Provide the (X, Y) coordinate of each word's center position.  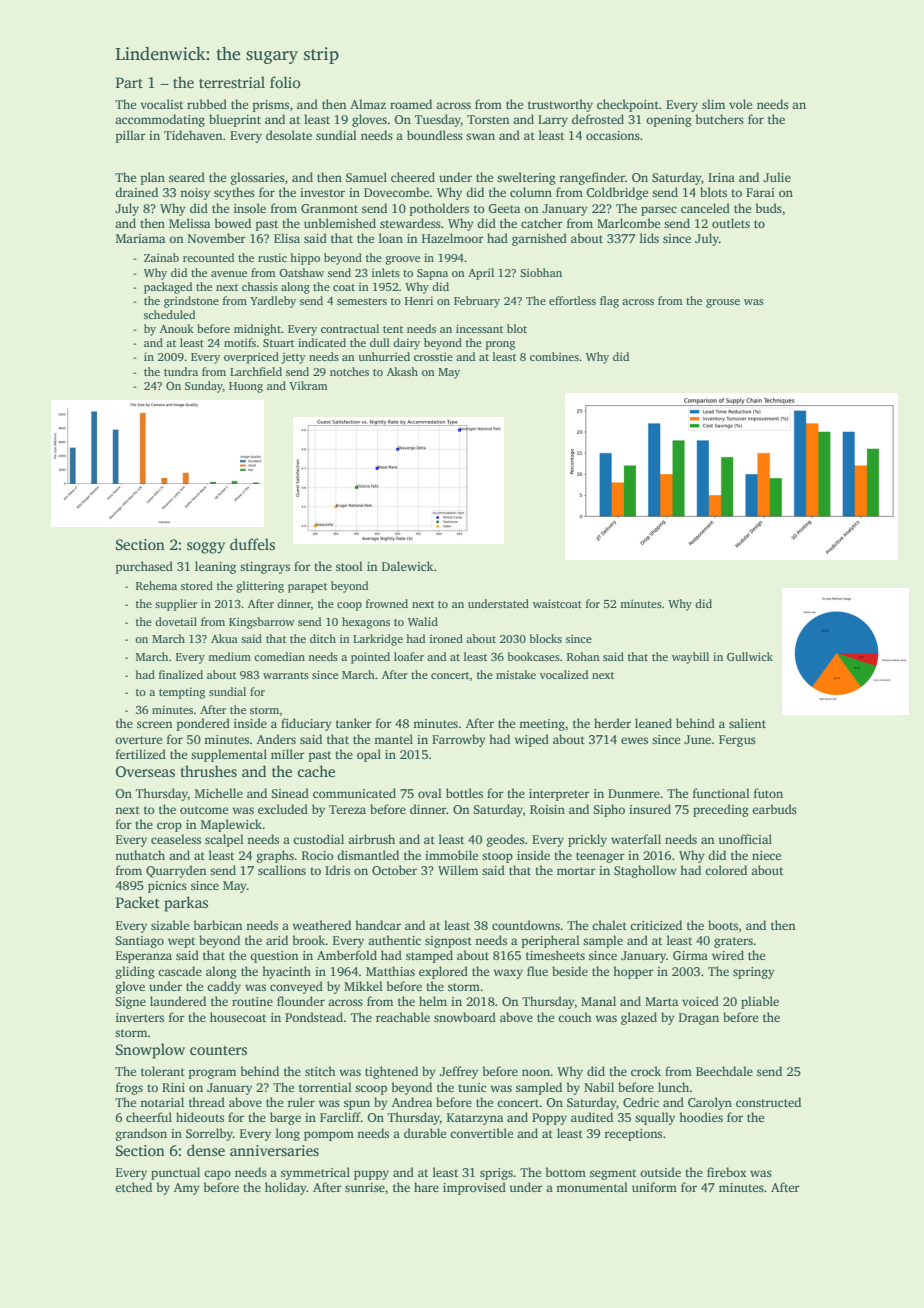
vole (740, 104)
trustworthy (560, 105)
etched (133, 1187)
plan (153, 178)
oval (430, 793)
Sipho (609, 810)
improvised (474, 1188)
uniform (654, 1187)
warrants (286, 675)
